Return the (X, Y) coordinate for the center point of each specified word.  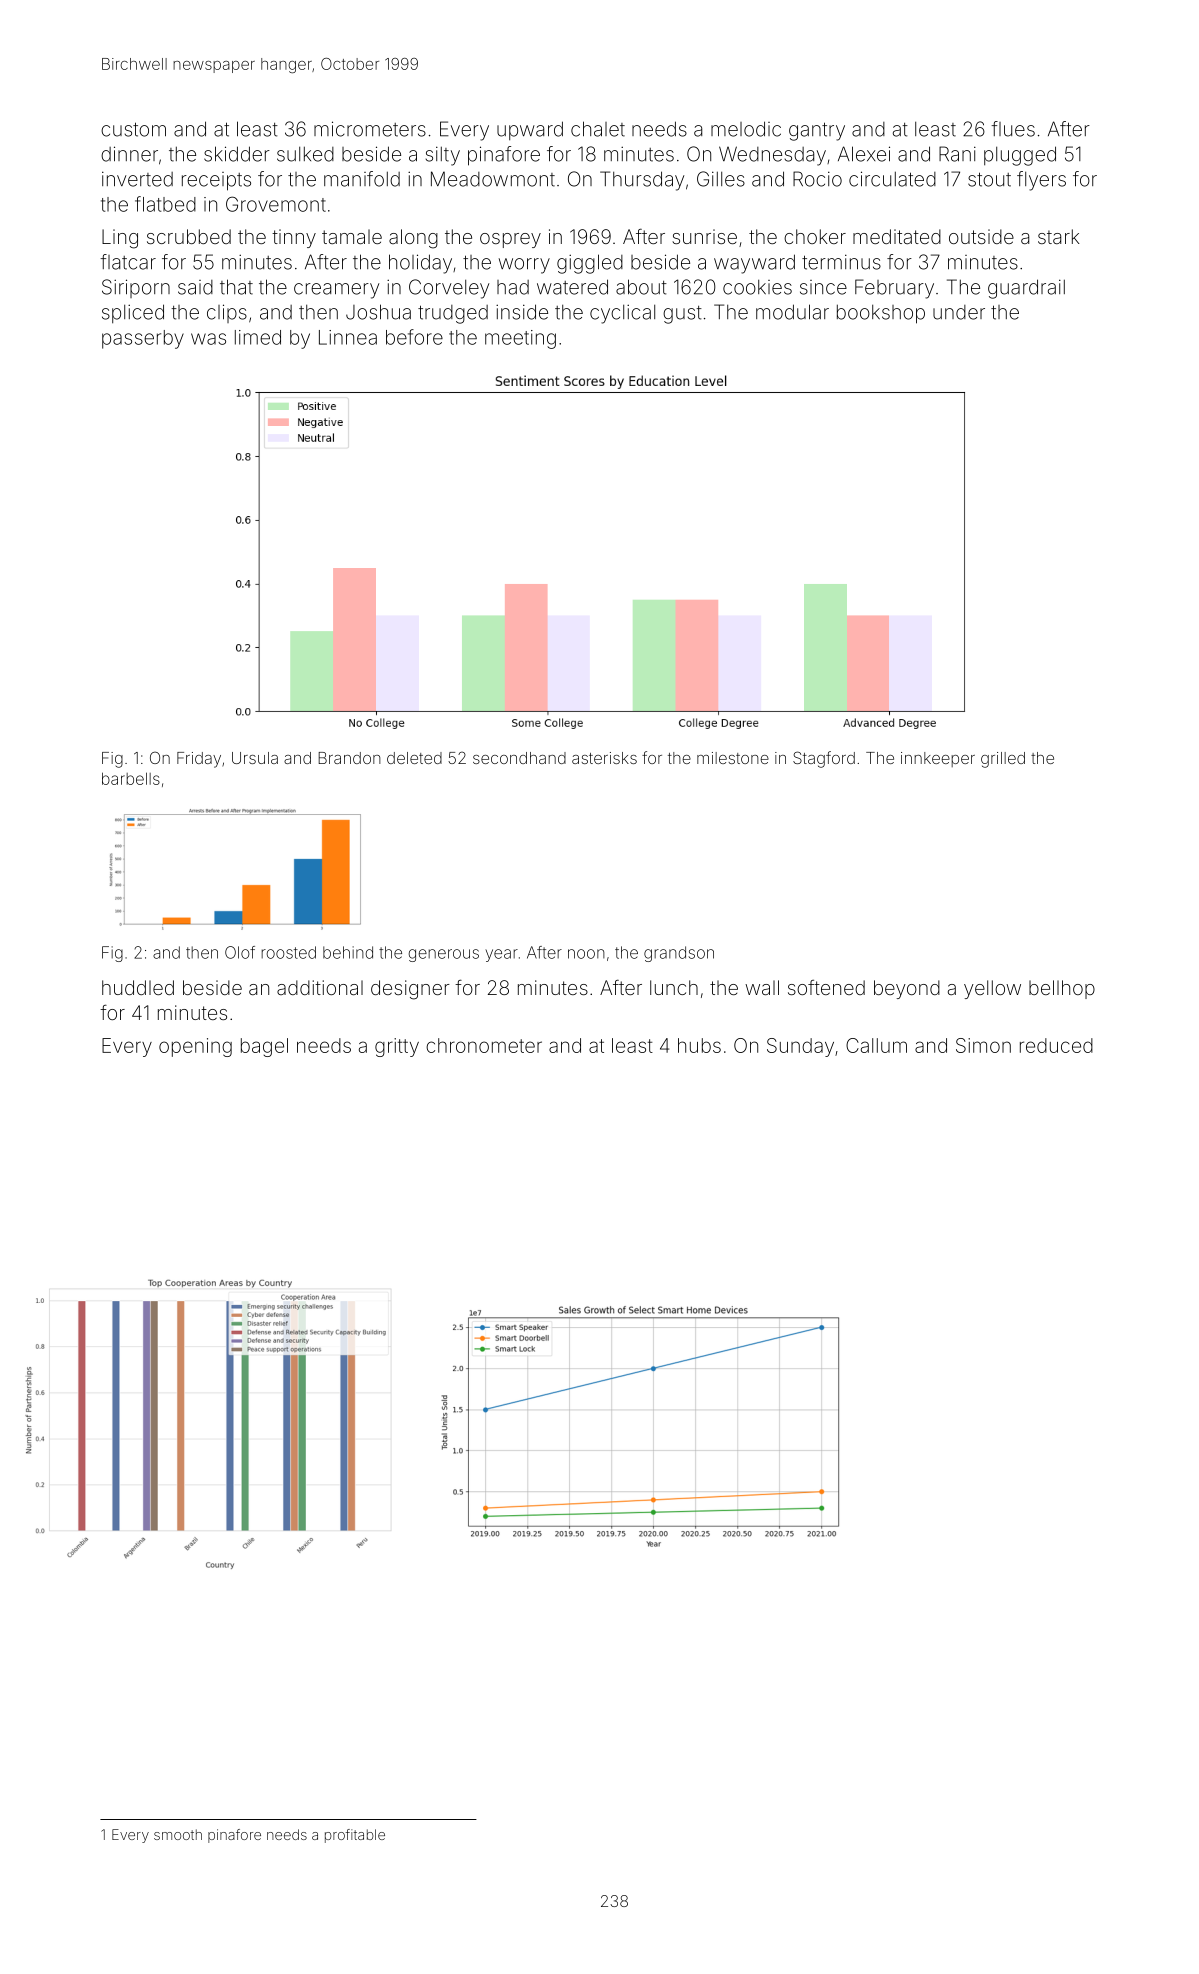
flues (1013, 129)
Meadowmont (493, 179)
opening (195, 1047)
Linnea (348, 337)
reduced (1056, 1045)
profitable (355, 1836)
